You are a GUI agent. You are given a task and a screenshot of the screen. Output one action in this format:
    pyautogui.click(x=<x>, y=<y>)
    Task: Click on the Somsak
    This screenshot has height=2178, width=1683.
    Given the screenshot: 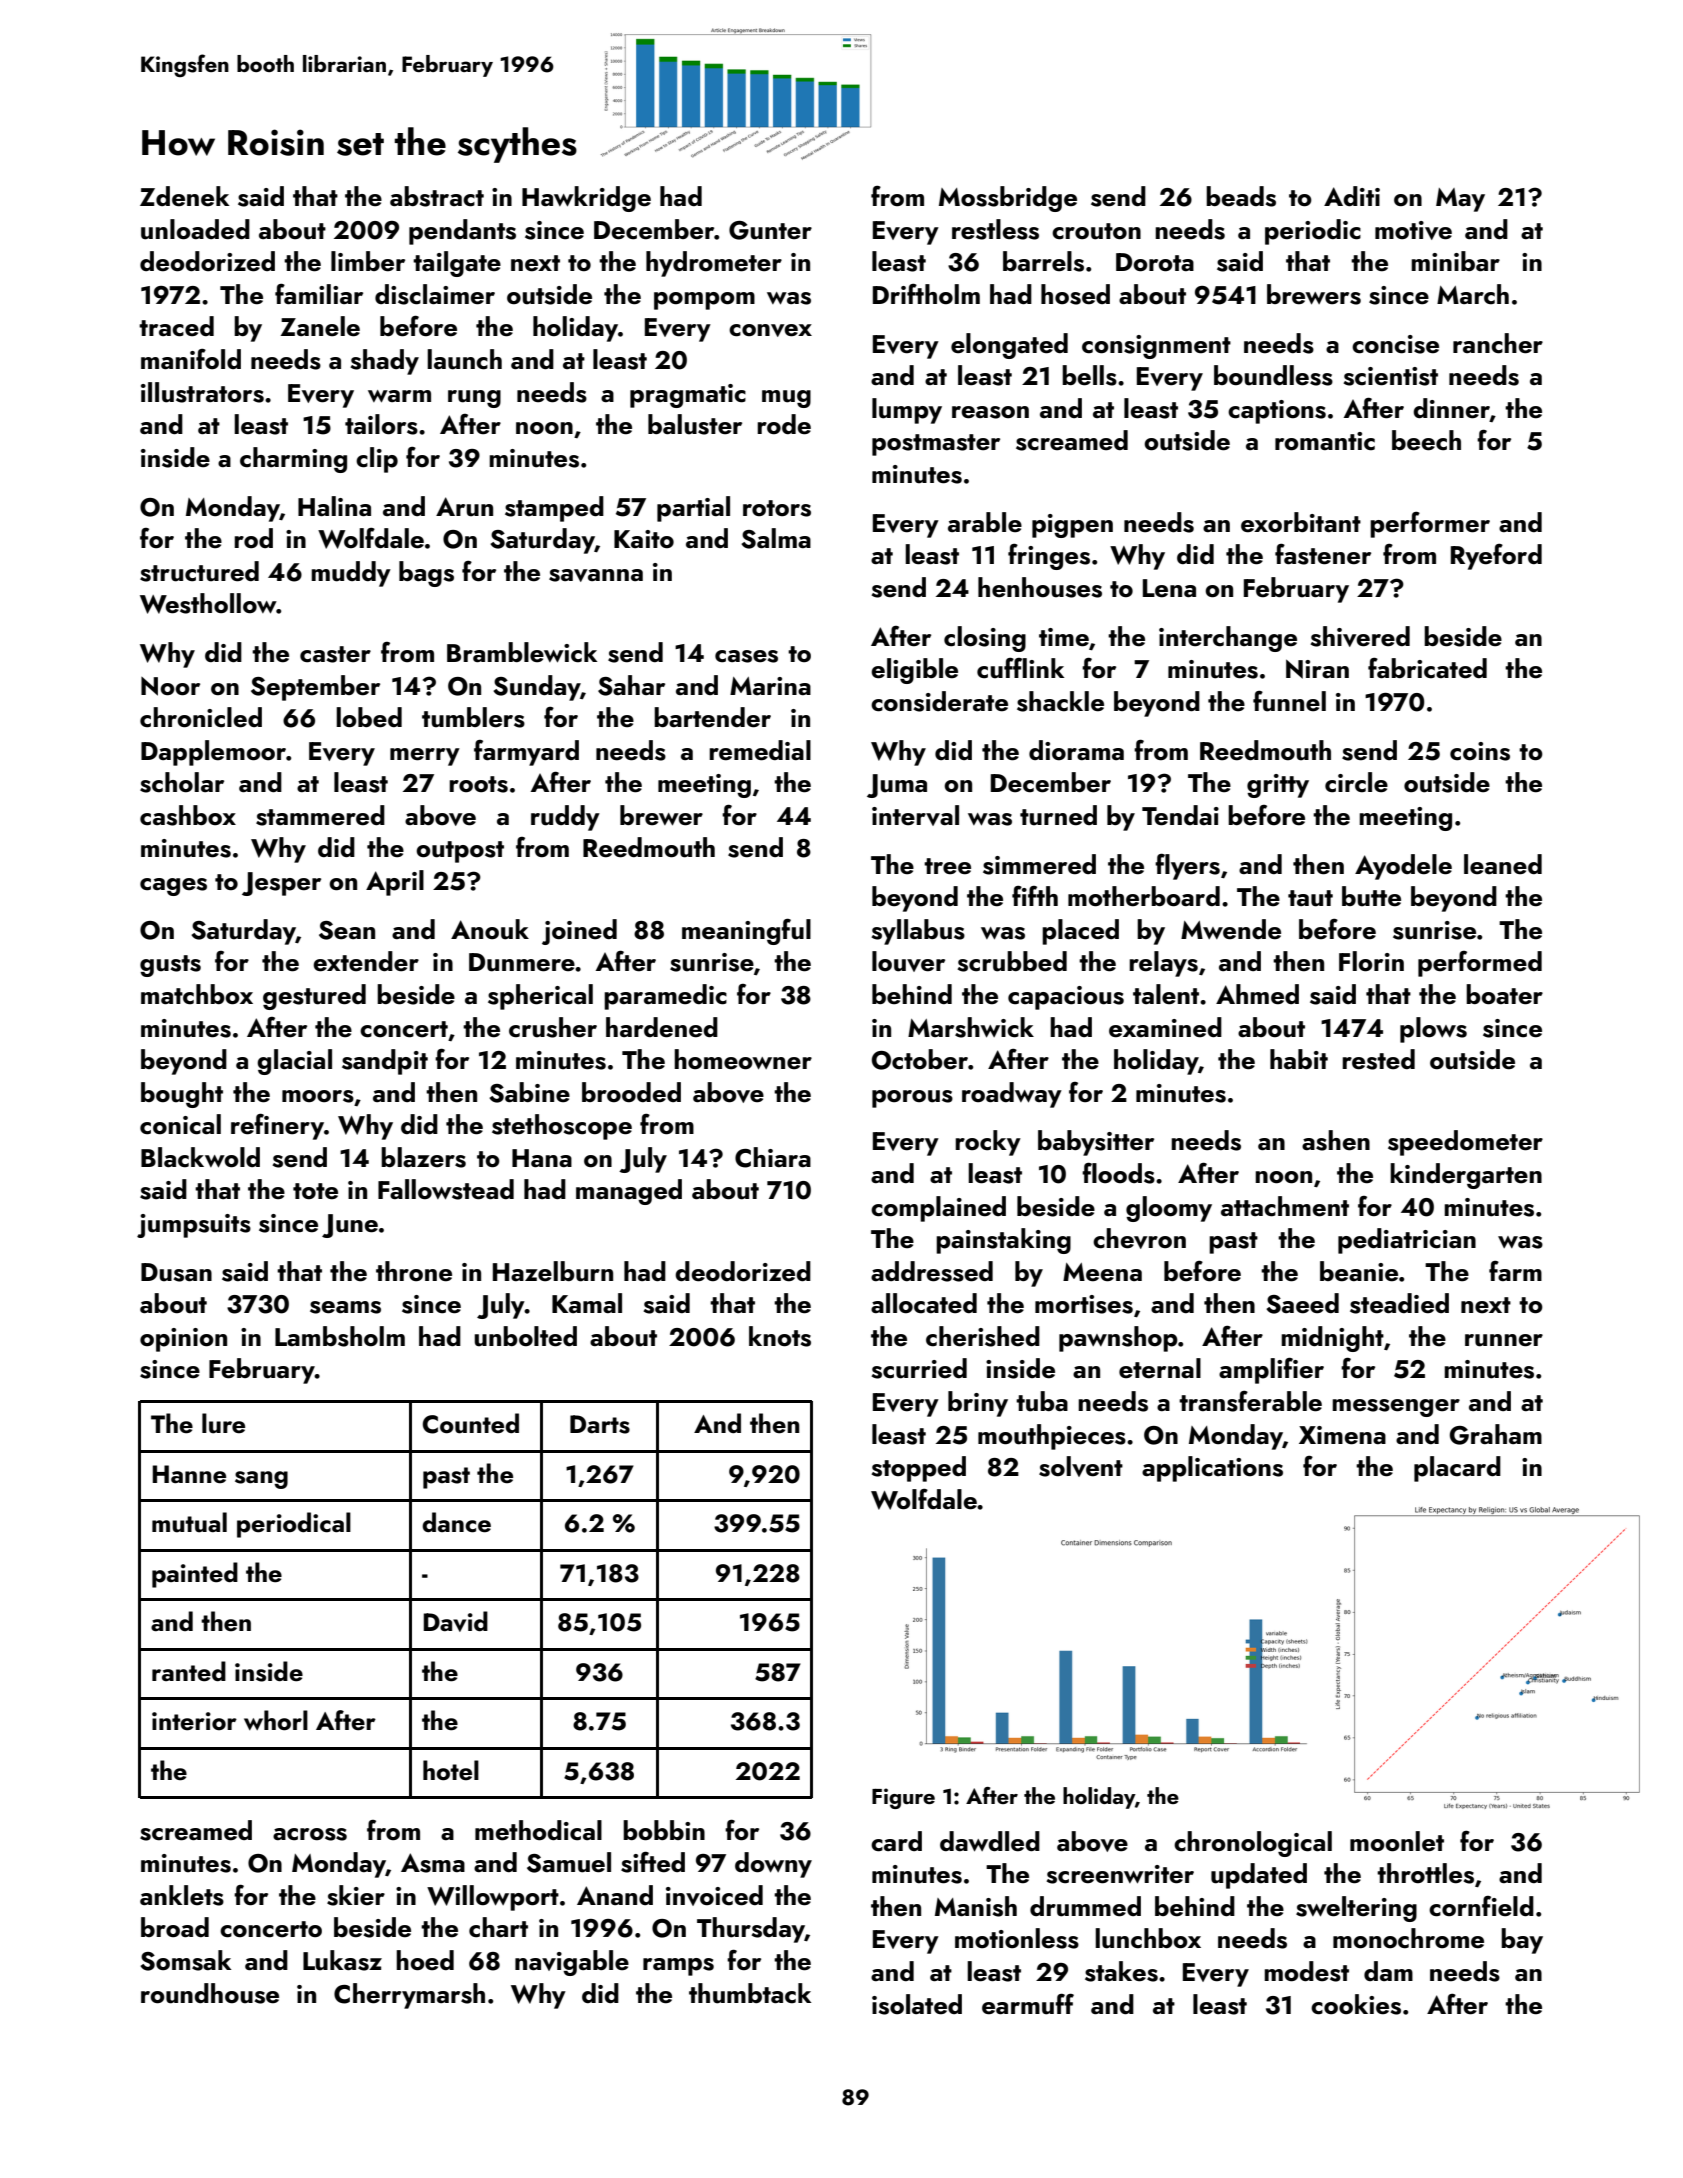 What is the action you would take?
    pyautogui.click(x=185, y=1960)
